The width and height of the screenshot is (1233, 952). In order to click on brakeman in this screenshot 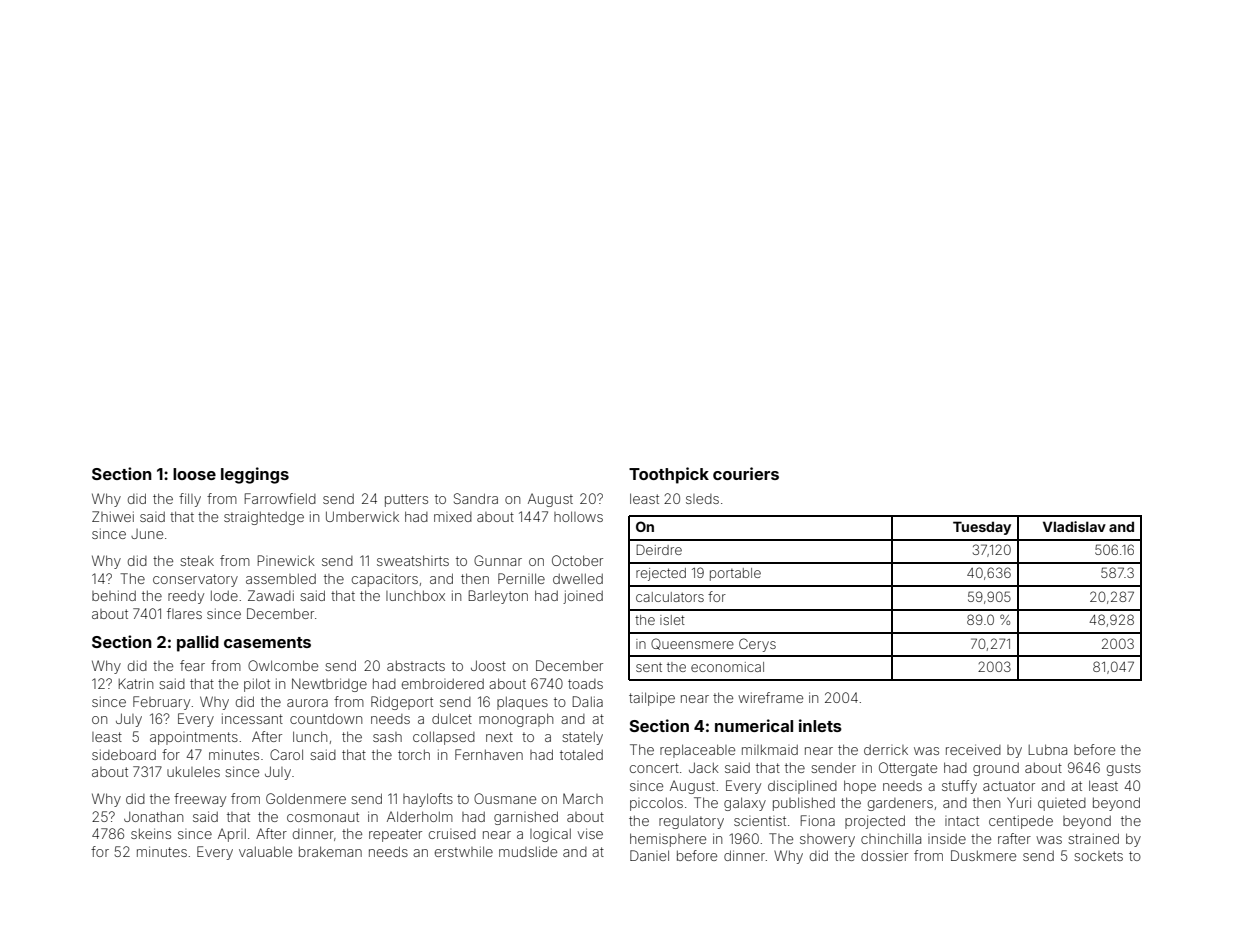, I will do `click(330, 851)`.
